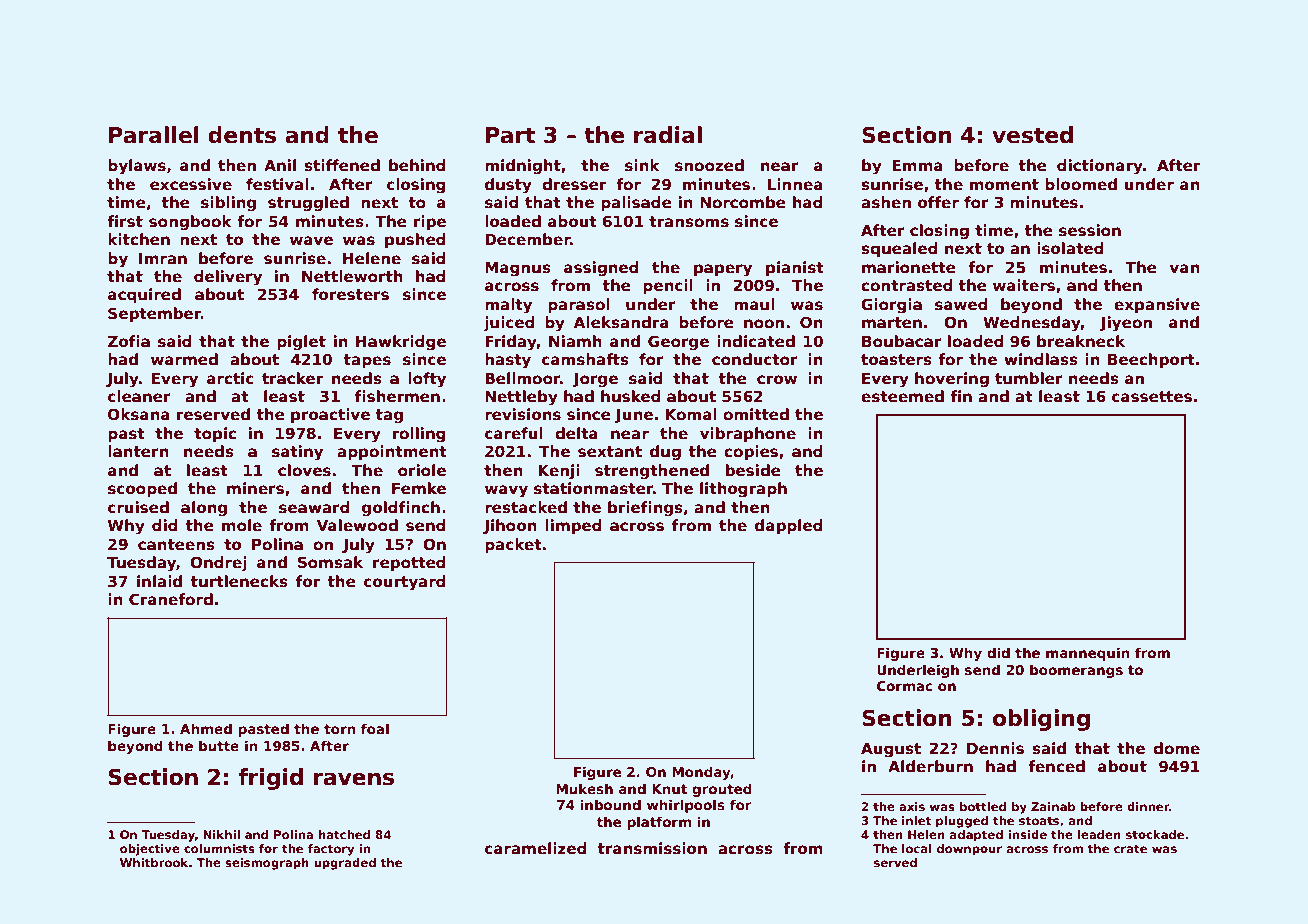 Image resolution: width=1308 pixels, height=924 pixels. Describe the element at coordinates (242, 135) in the screenshot. I see `dents` at that location.
